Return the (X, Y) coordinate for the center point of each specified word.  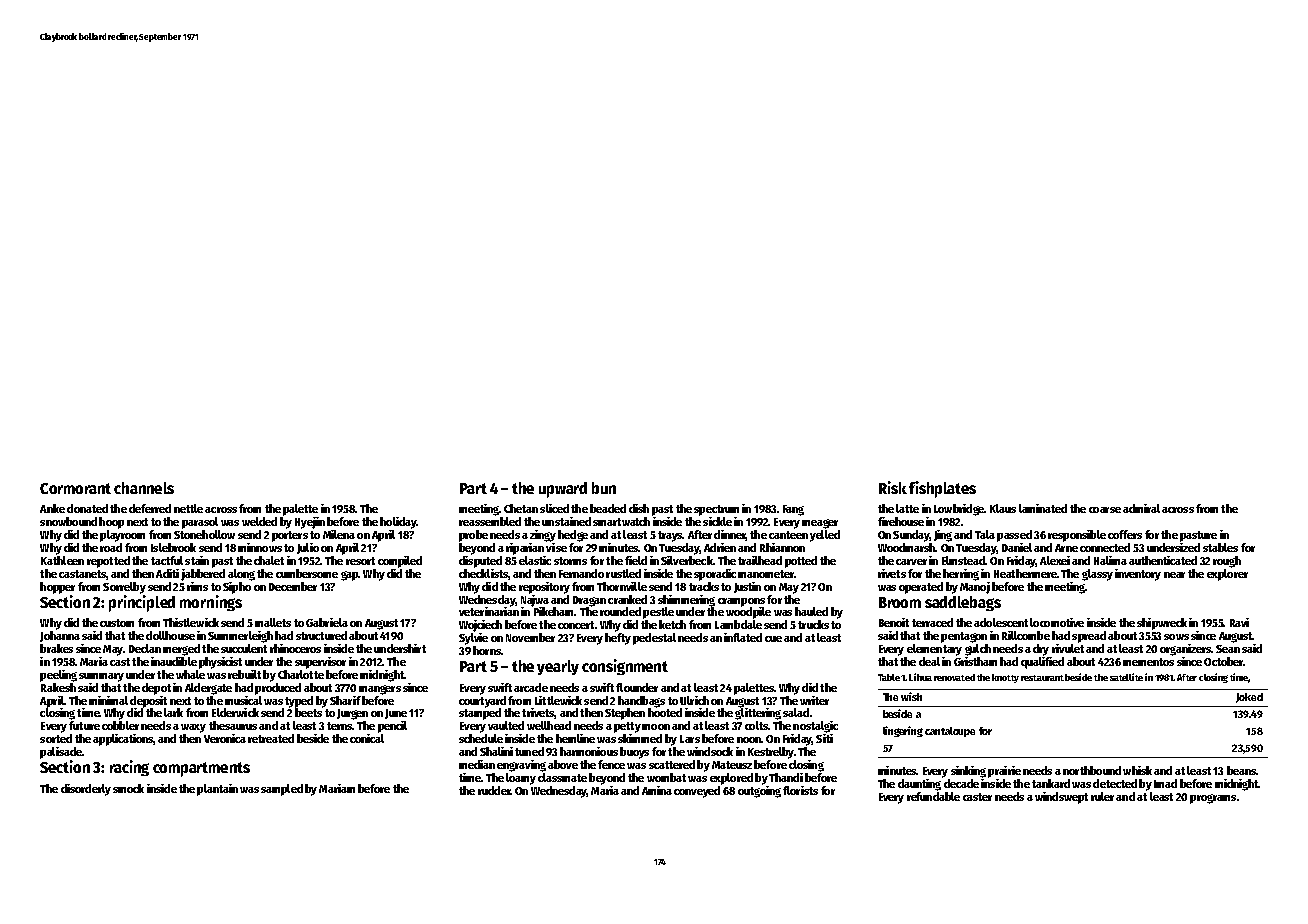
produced (278, 689)
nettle (188, 508)
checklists (483, 573)
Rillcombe (1026, 635)
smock (128, 788)
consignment (625, 667)
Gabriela (327, 622)
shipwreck (1162, 624)
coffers (1125, 534)
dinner (730, 535)
